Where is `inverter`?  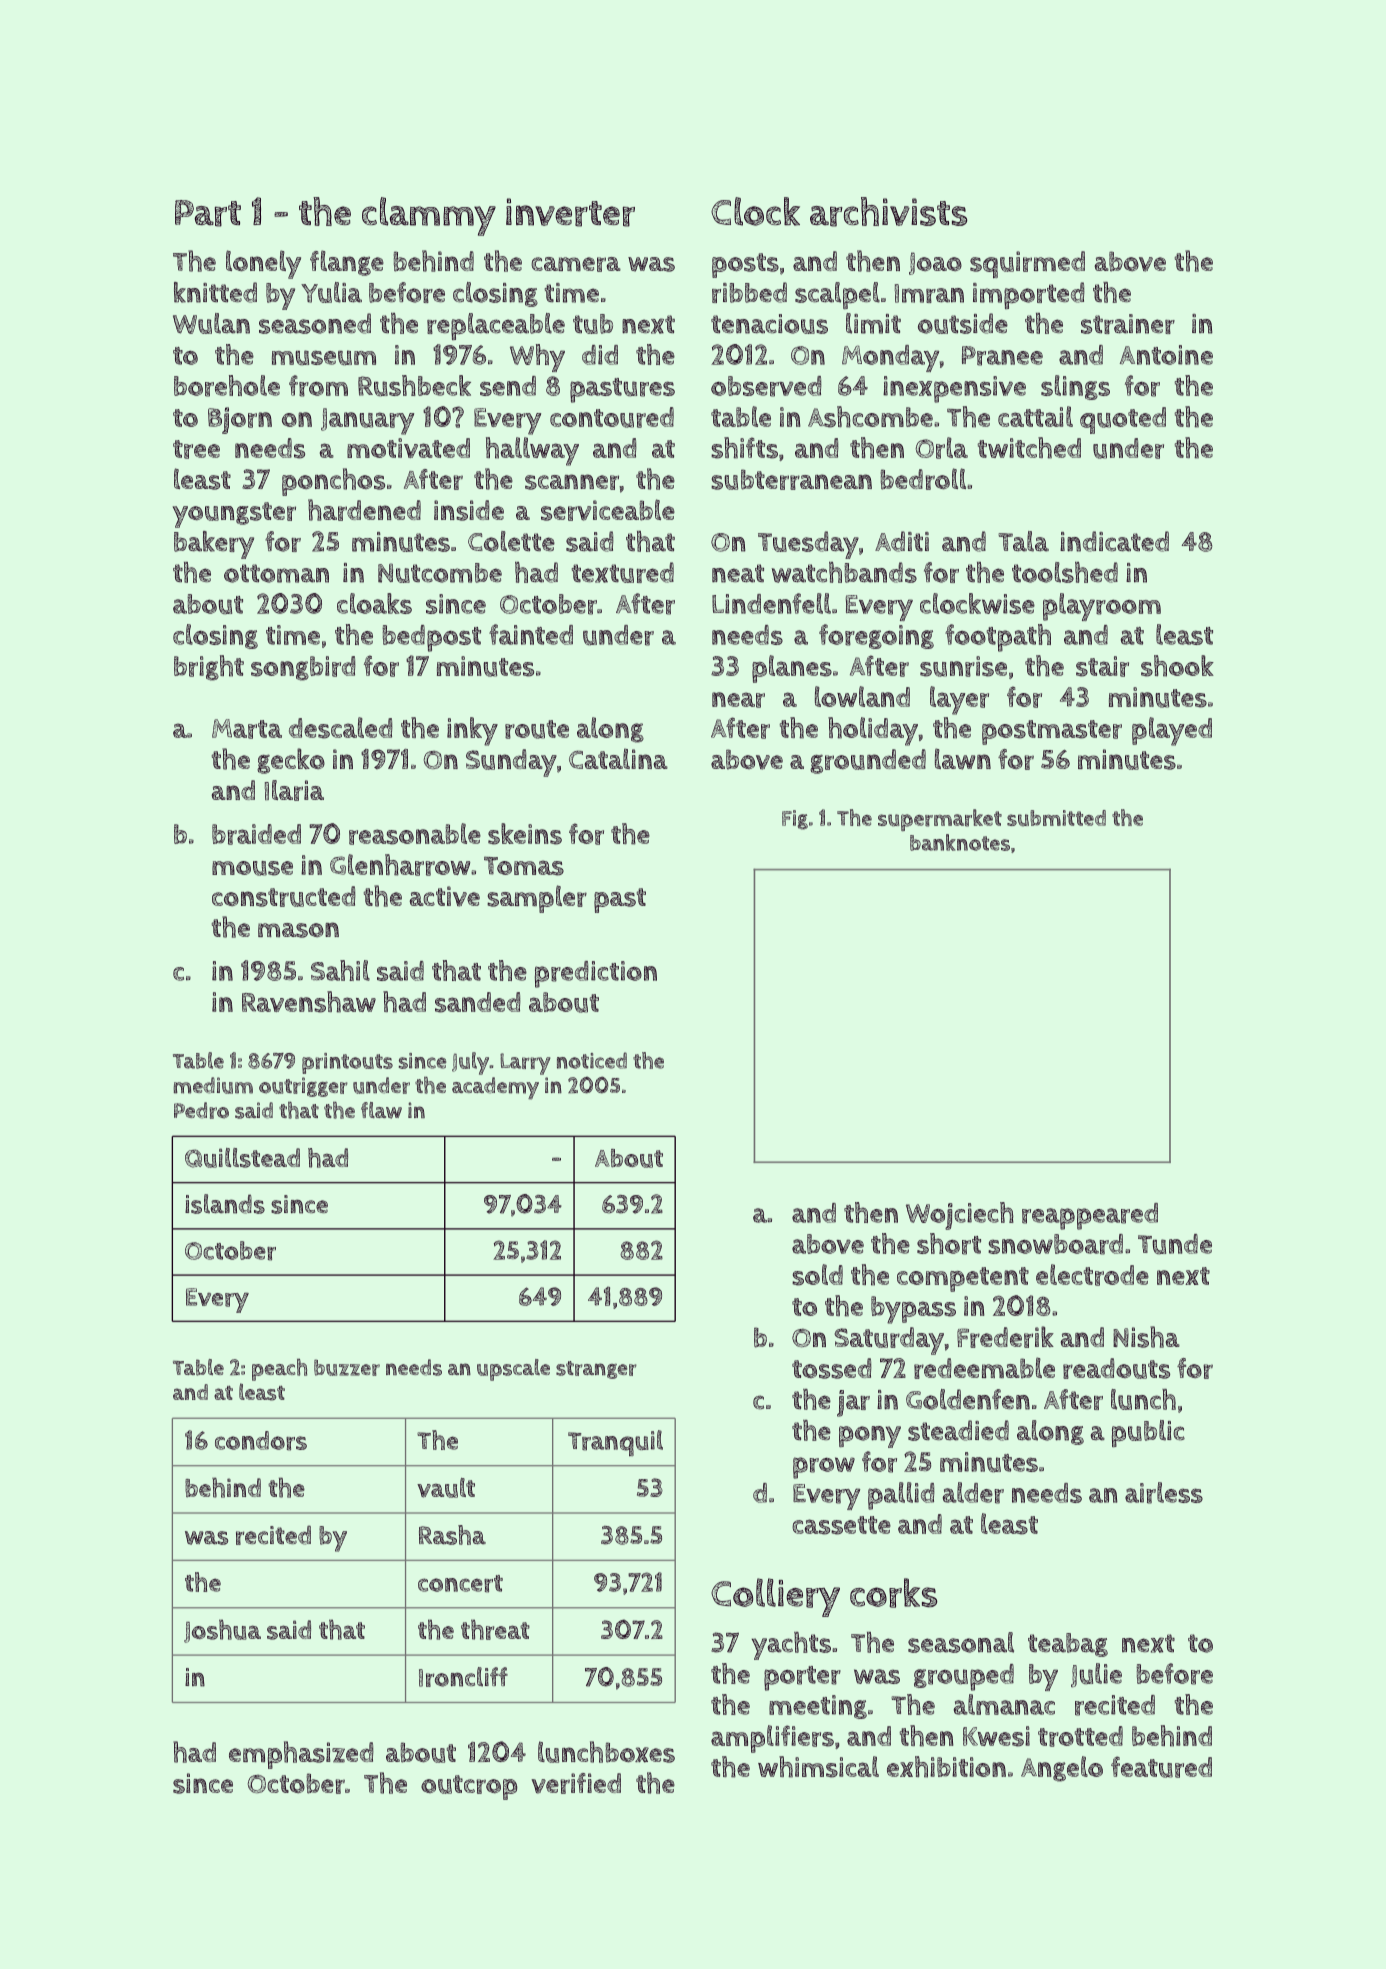 inverter is located at coordinates (570, 212).
